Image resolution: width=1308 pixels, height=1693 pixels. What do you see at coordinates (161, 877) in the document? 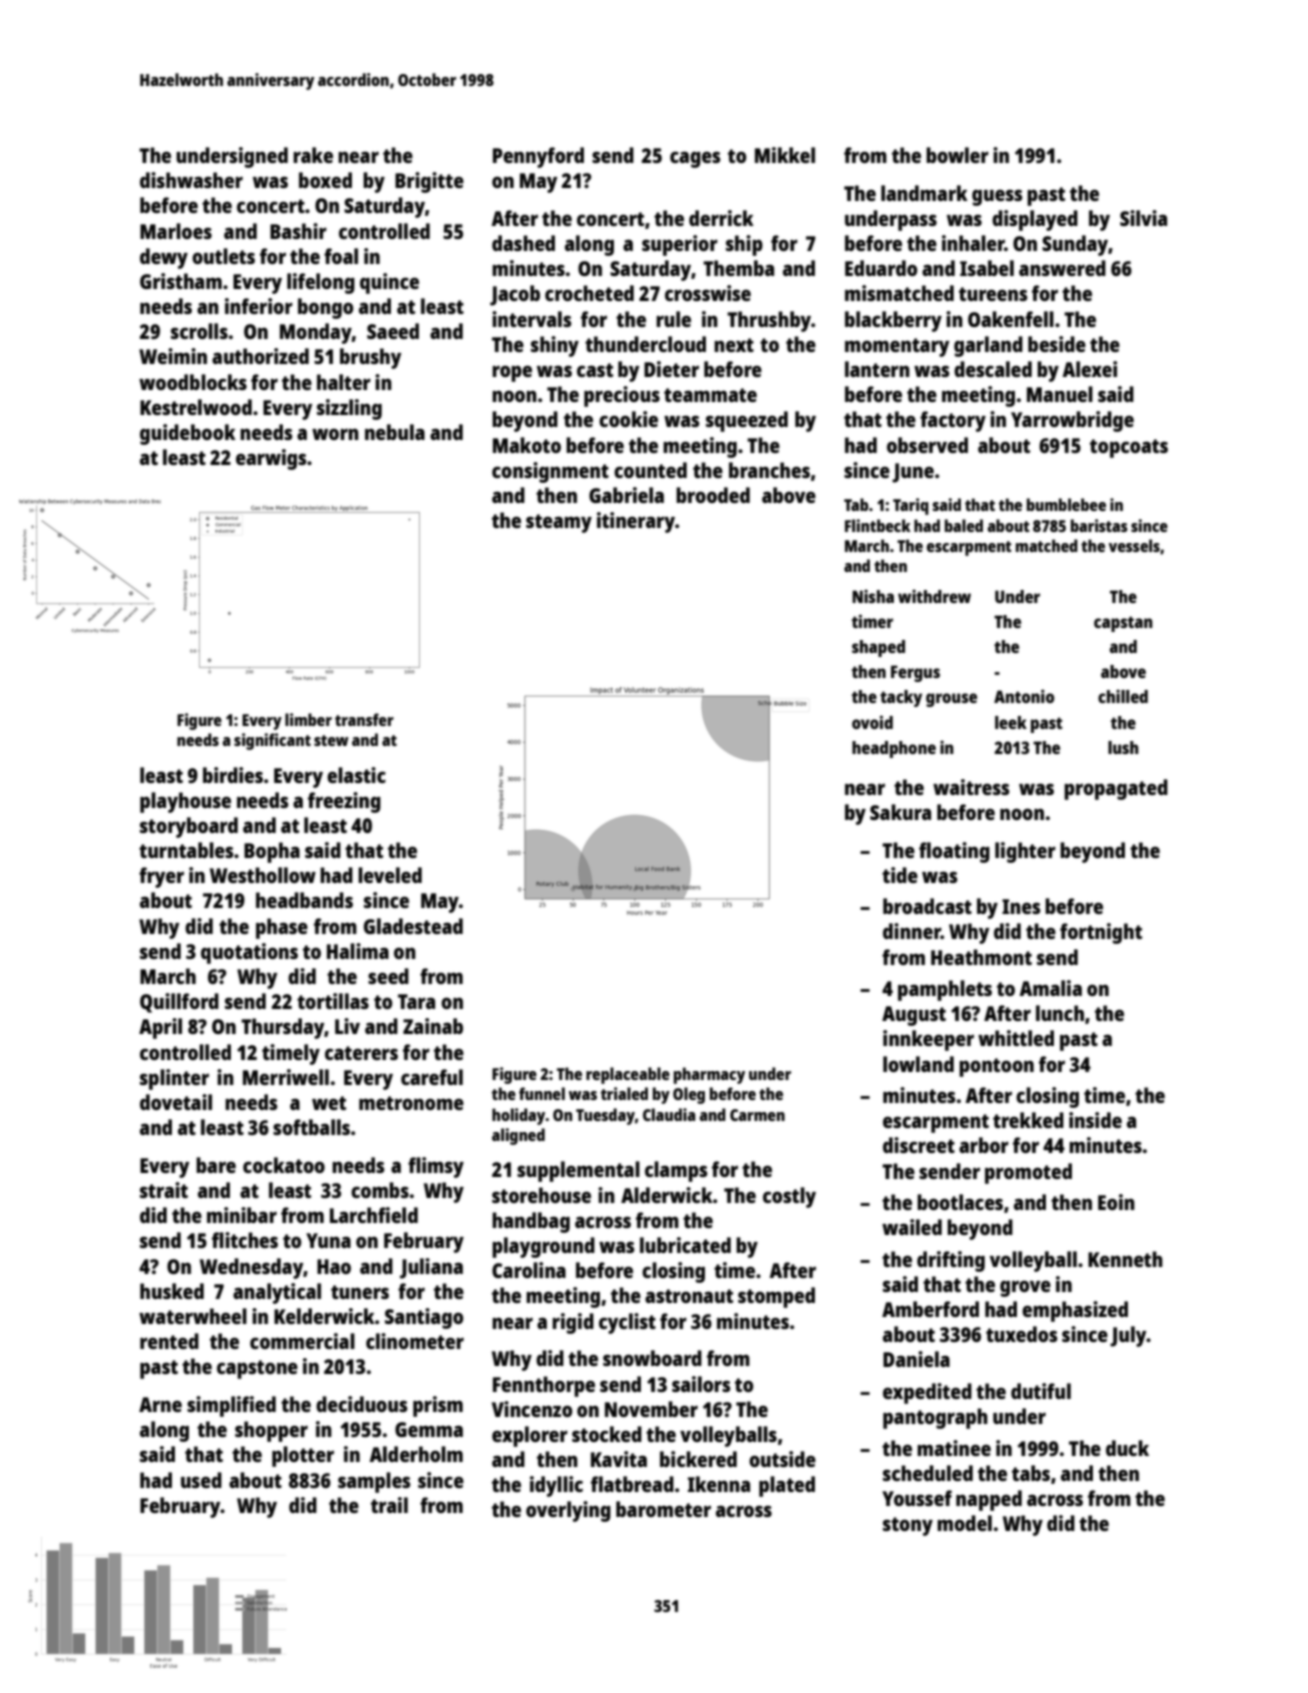
I see `fryer` at bounding box center [161, 877].
